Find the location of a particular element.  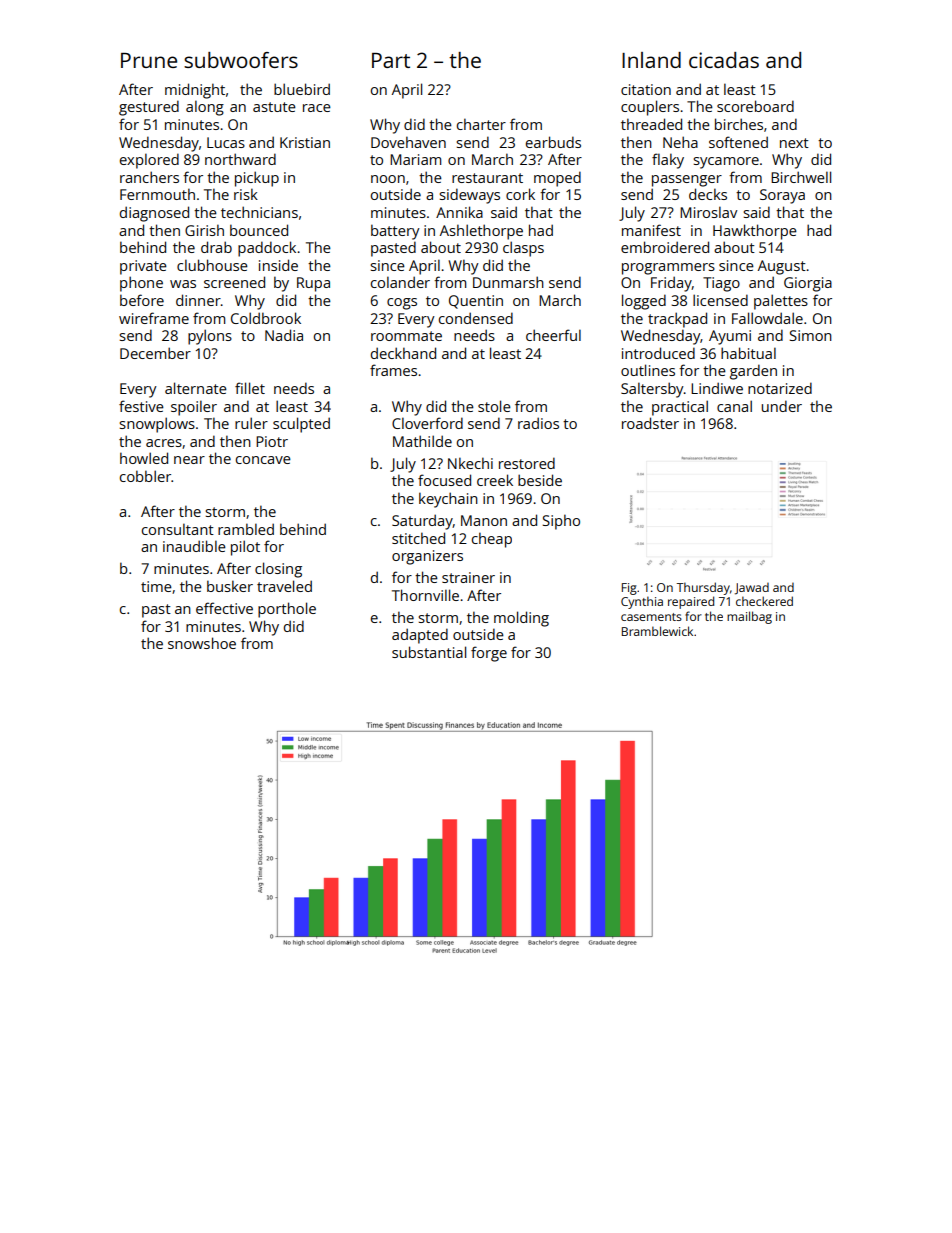

logged is located at coordinates (644, 302).
